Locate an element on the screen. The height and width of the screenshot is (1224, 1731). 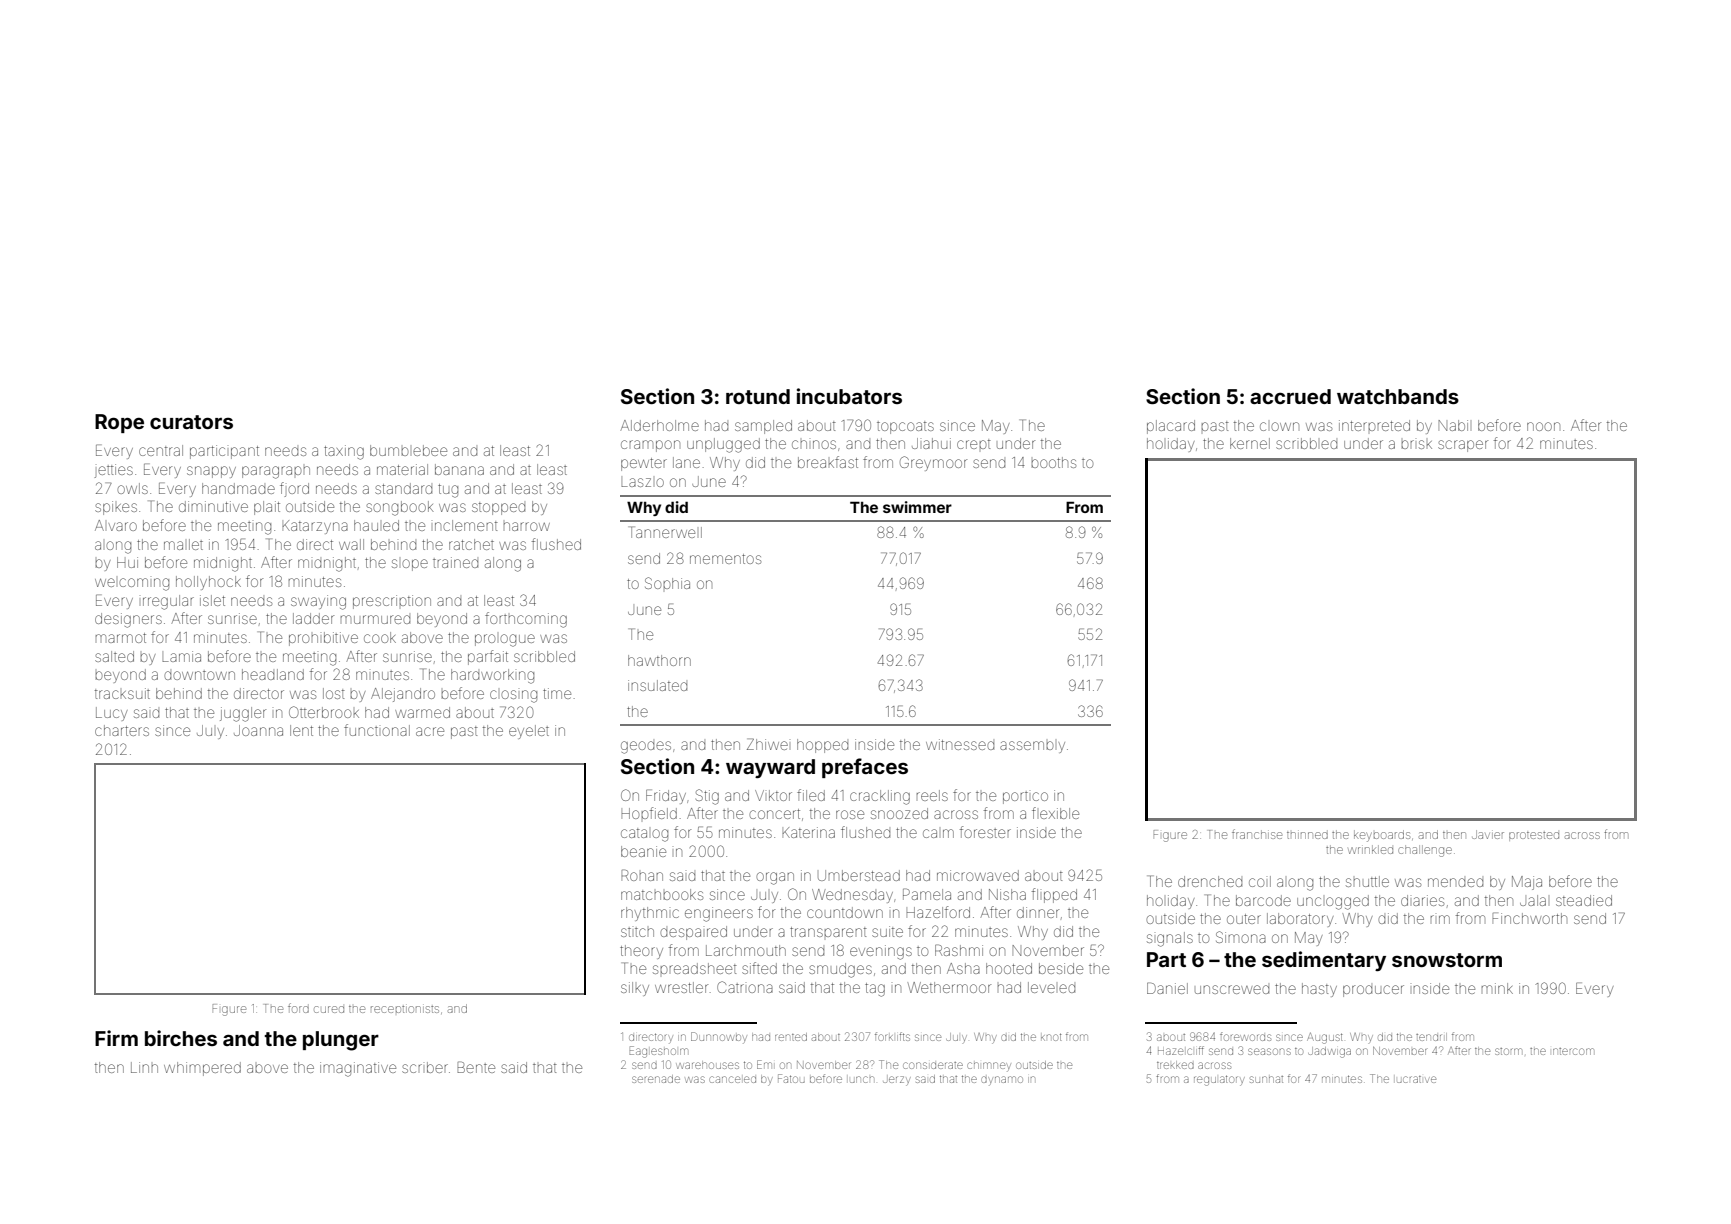
scraper is located at coordinates (1463, 446).
